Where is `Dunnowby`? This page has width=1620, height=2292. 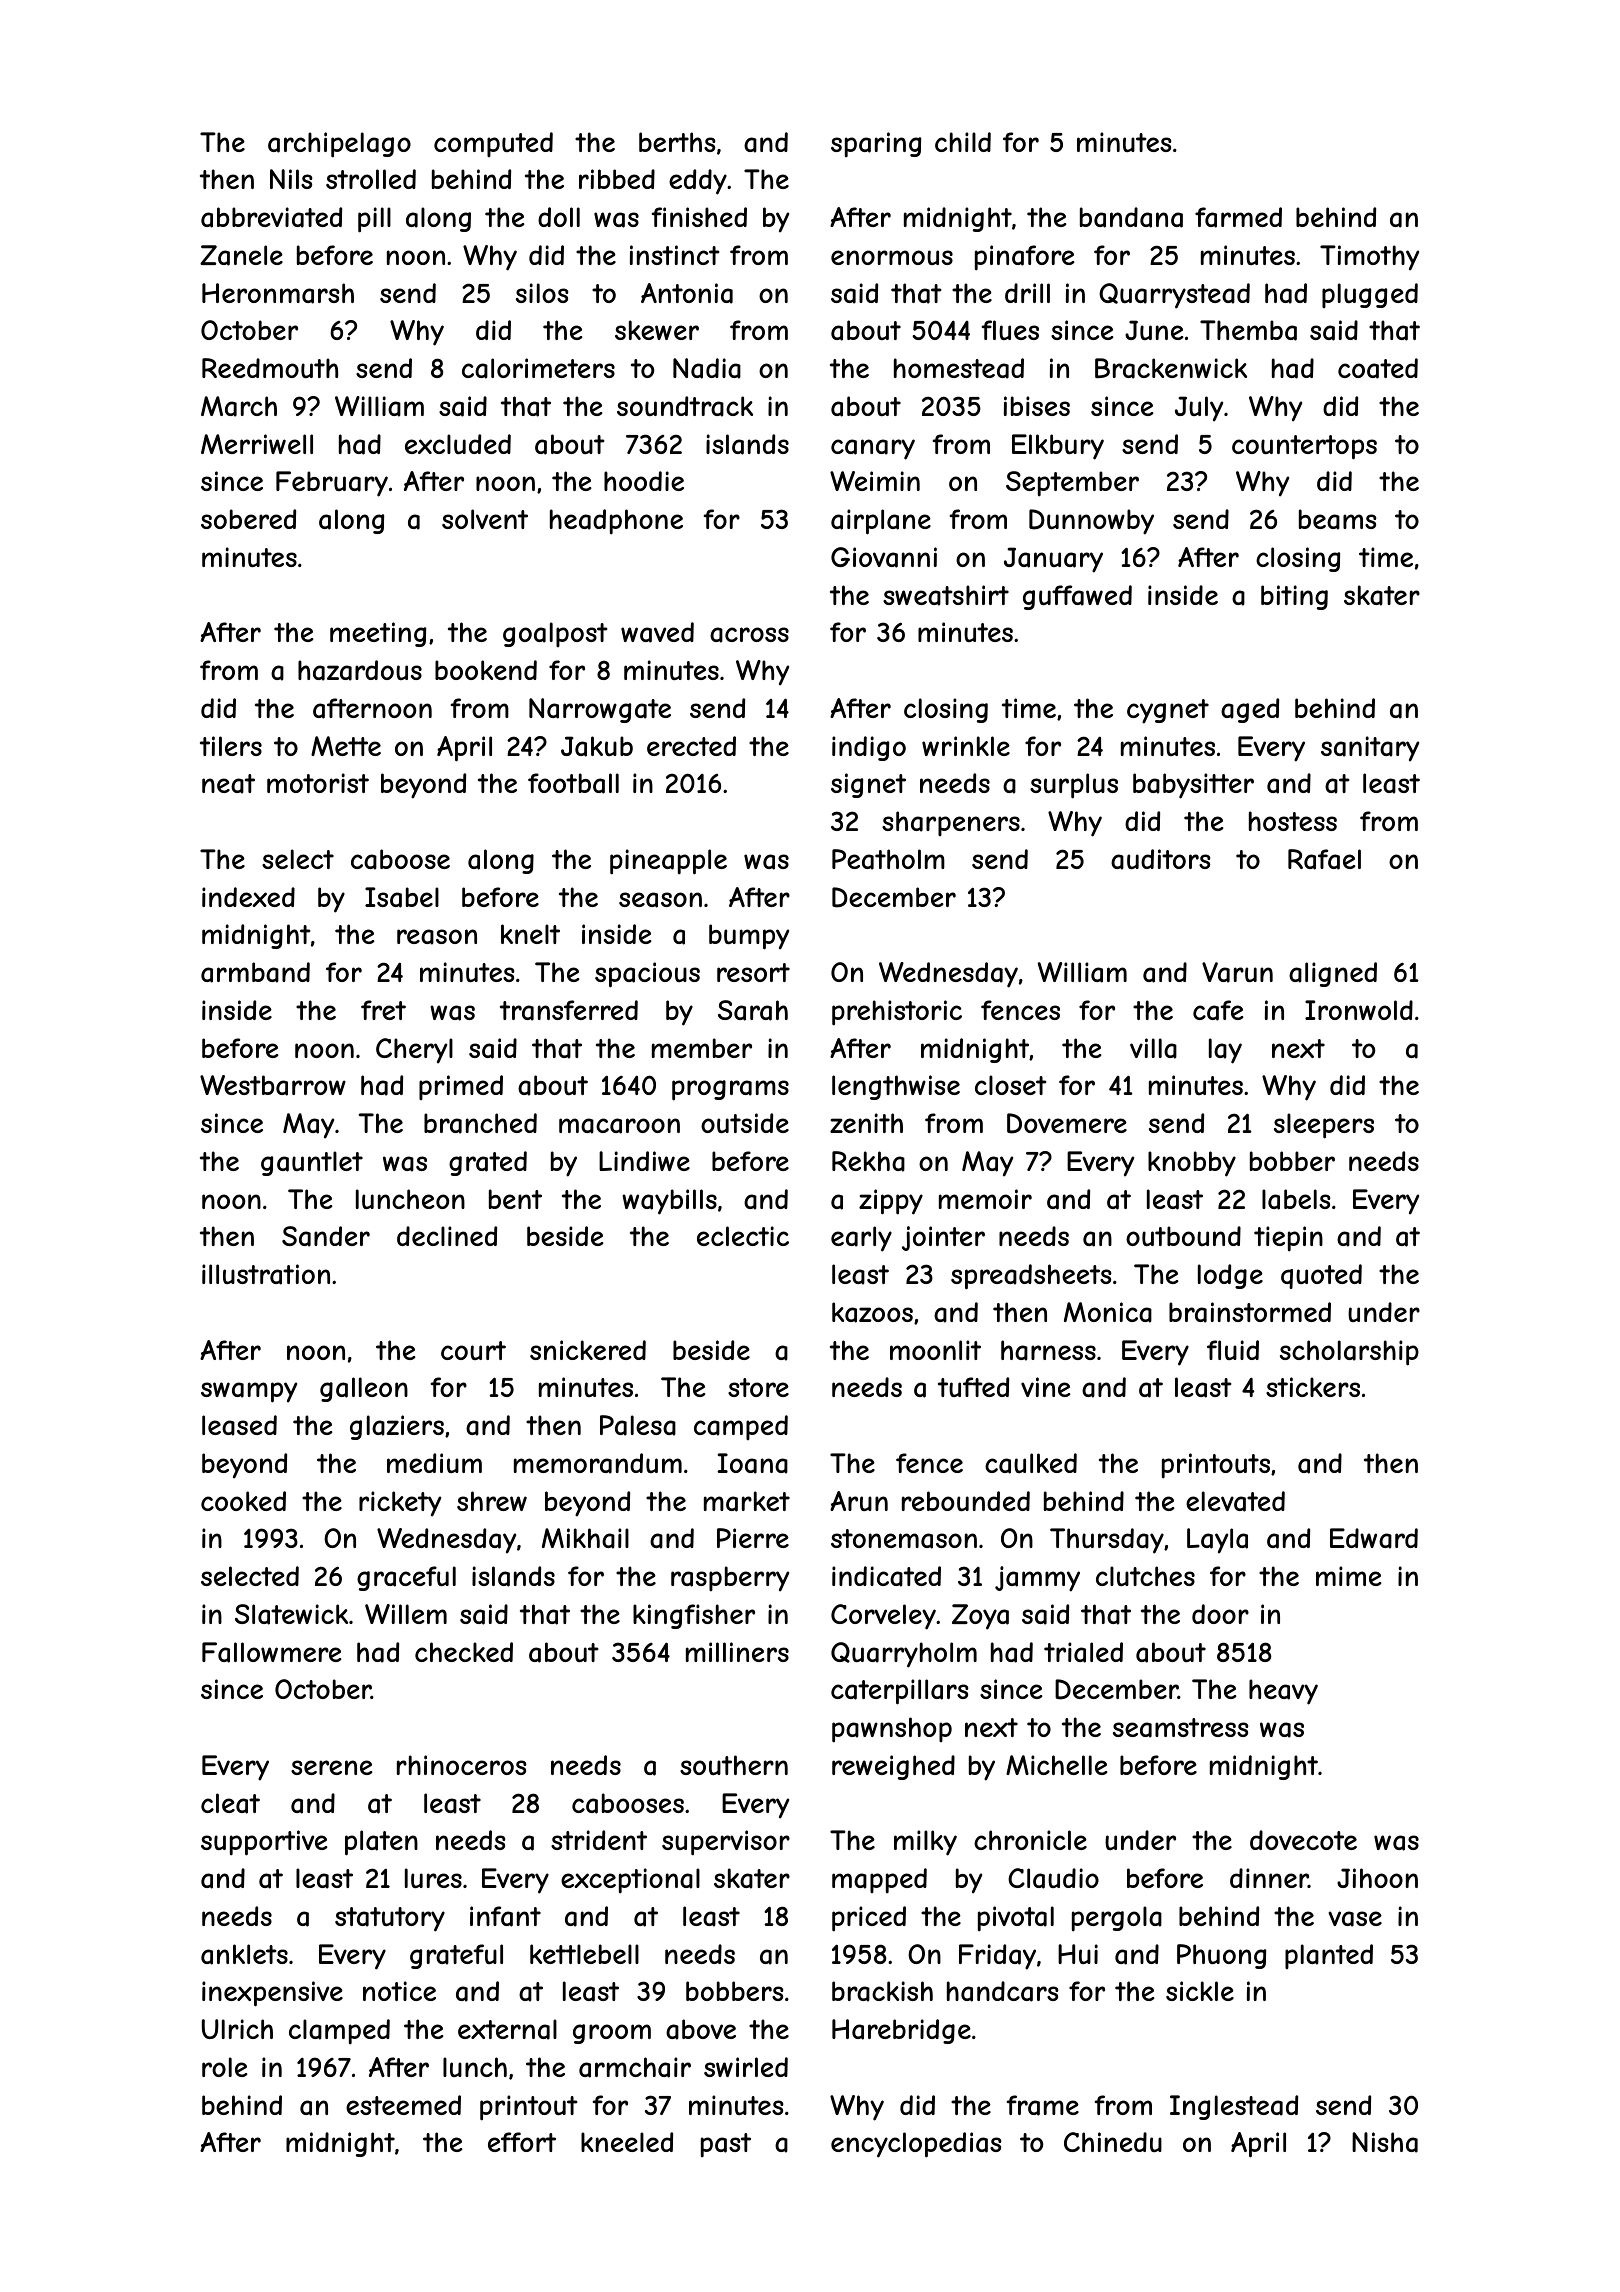
Dunnowby is located at coordinates (1091, 522).
